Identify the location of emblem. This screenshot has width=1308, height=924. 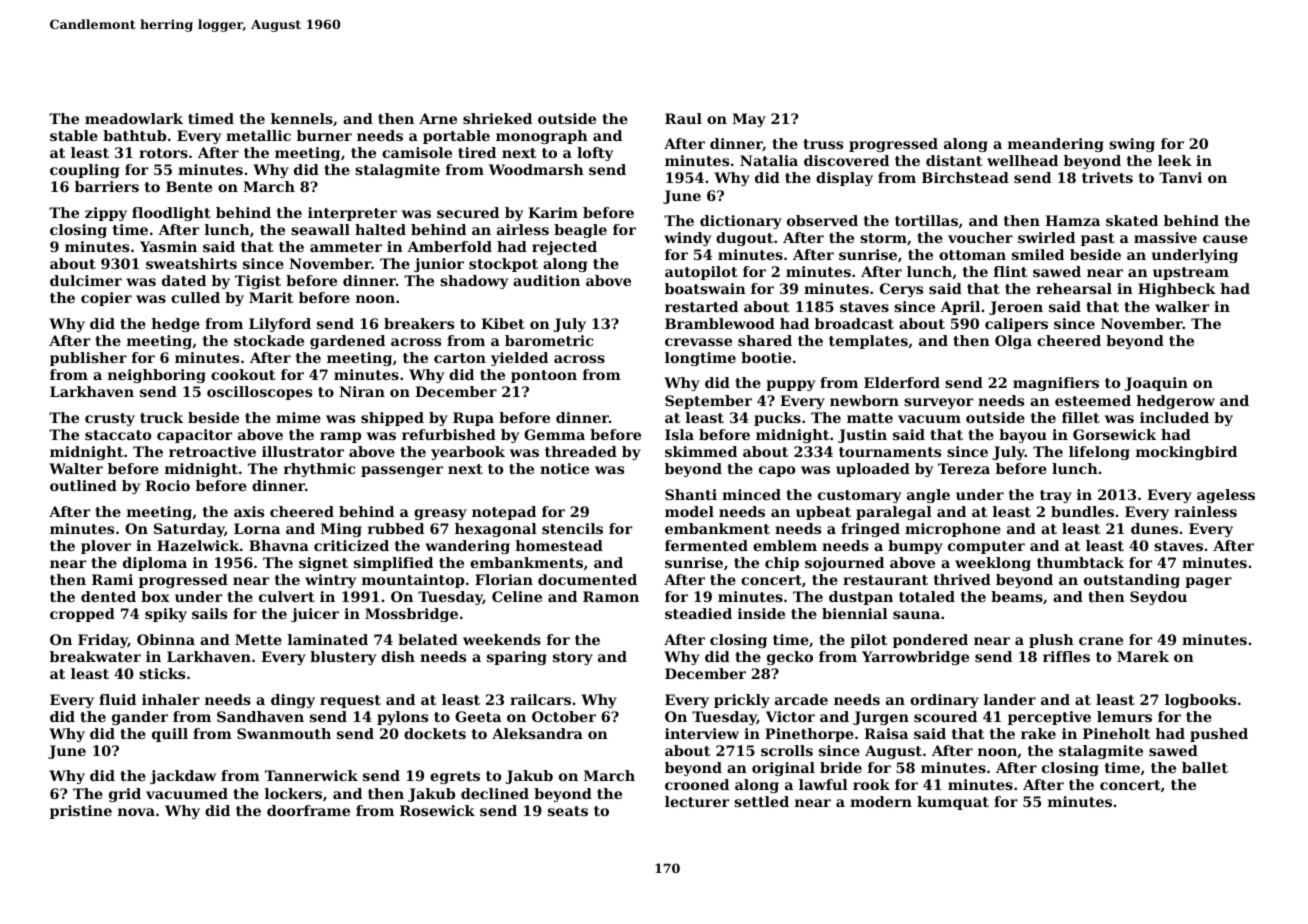
(785, 545).
